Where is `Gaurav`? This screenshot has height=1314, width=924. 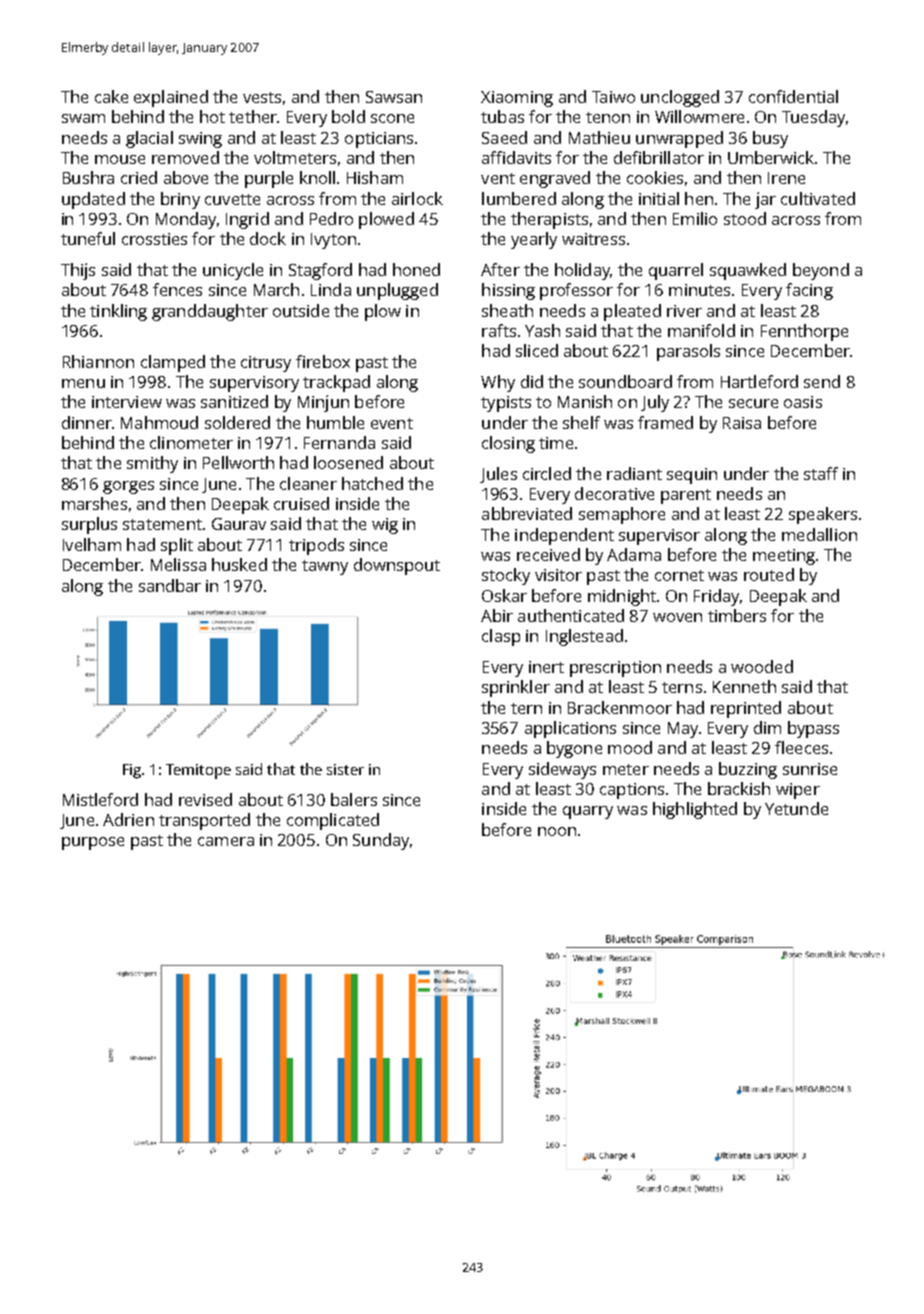
Gaurav is located at coordinates (239, 524).
